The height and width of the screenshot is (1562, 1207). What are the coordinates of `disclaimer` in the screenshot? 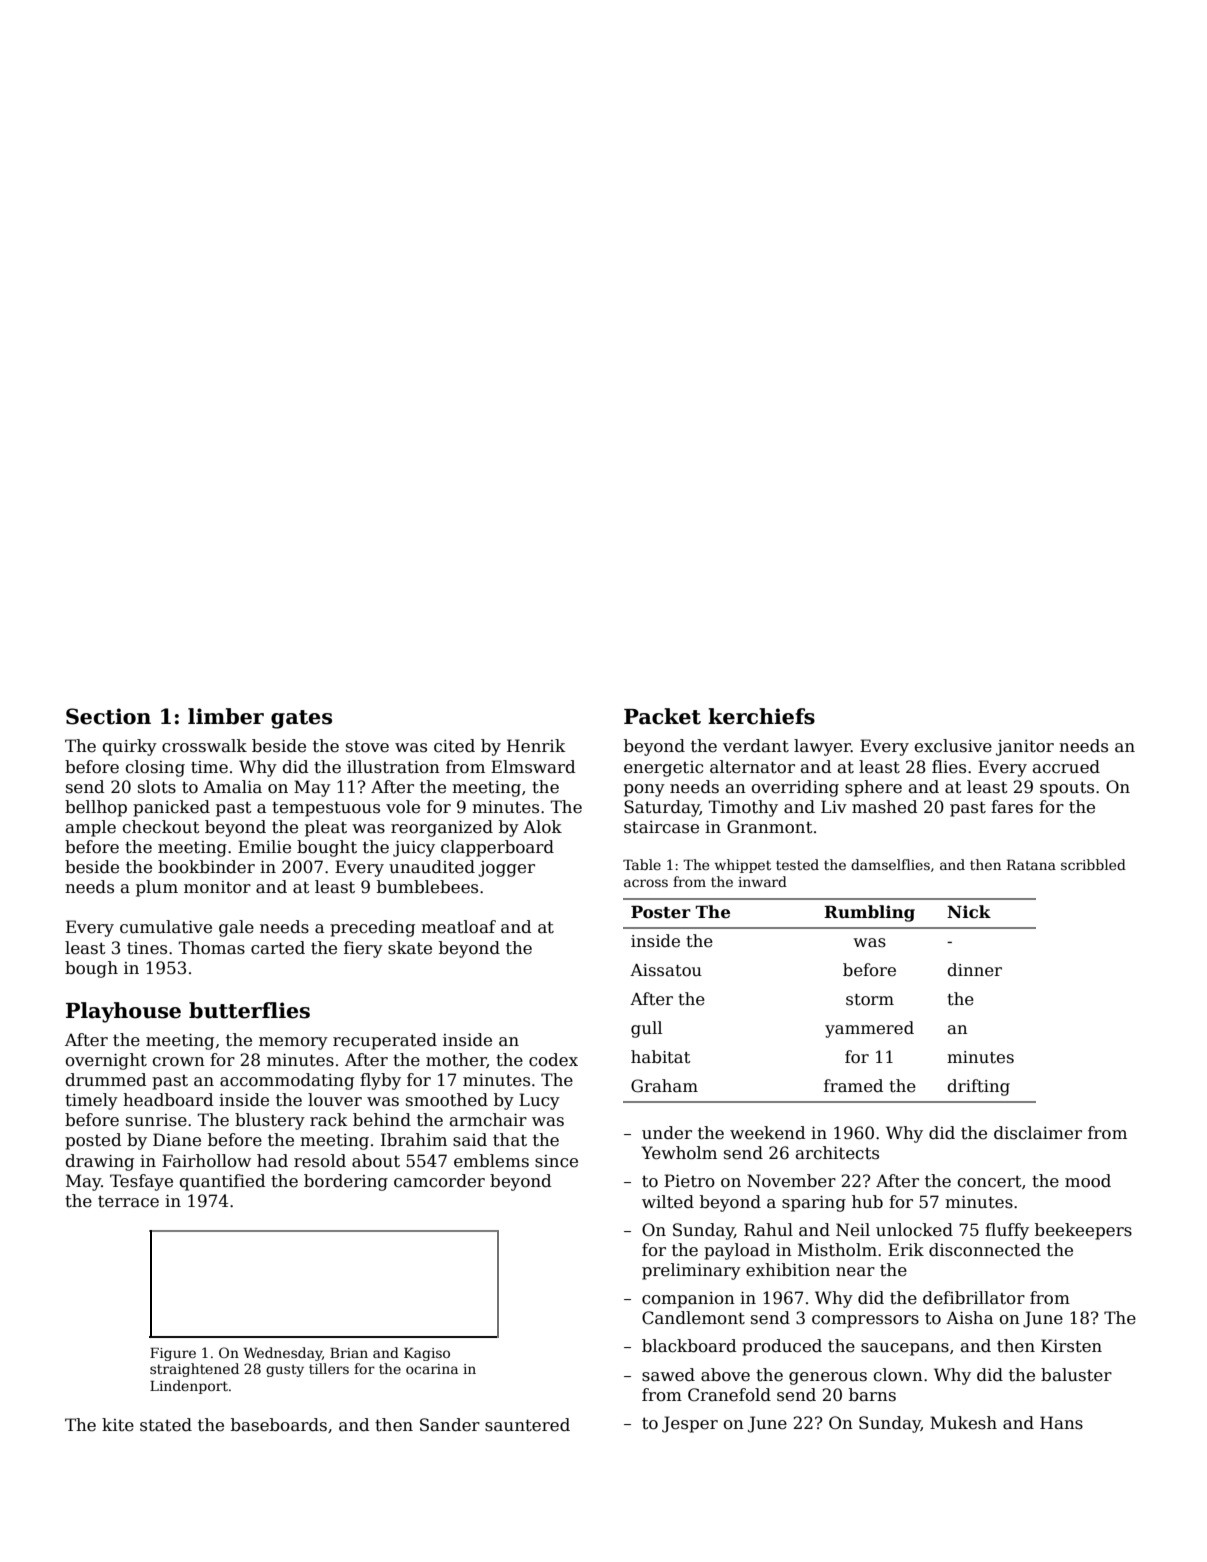 It's located at (1038, 1133).
